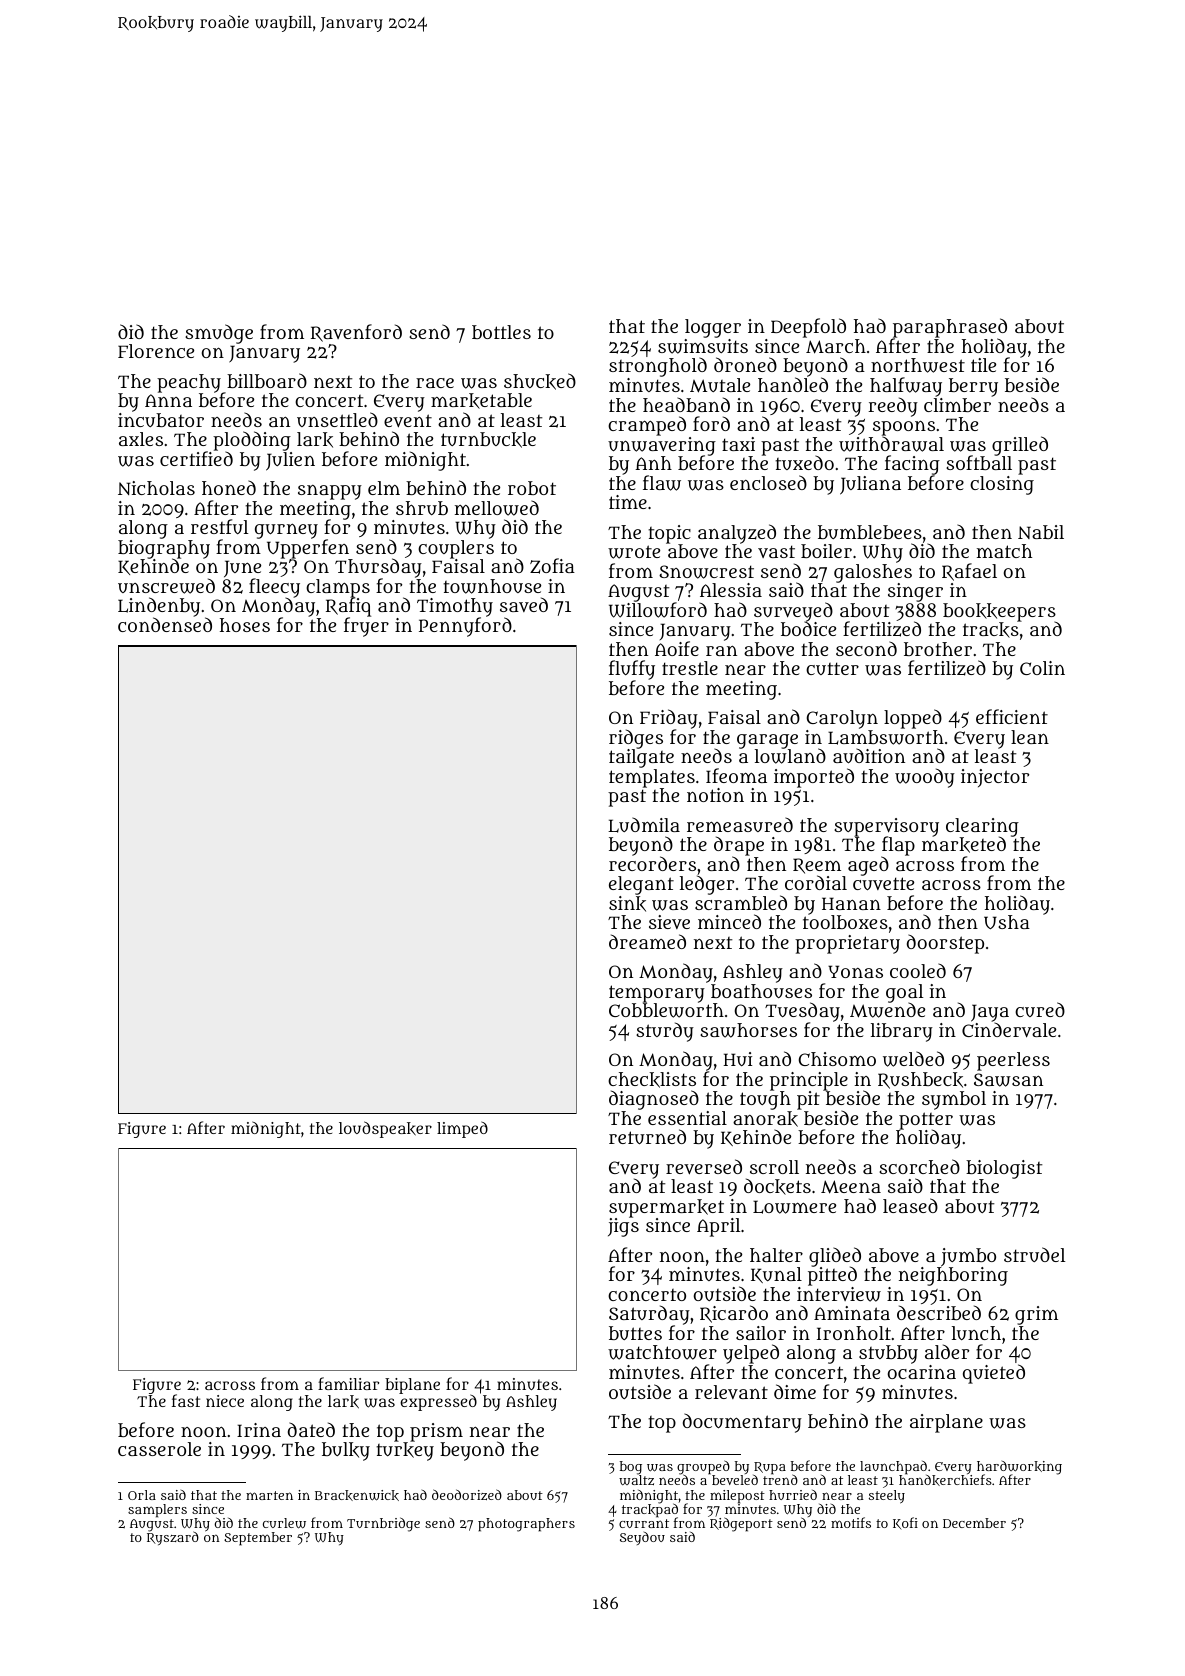 Image resolution: width=1185 pixels, height=1676 pixels. What do you see at coordinates (455, 608) in the image?
I see `Timothy` at bounding box center [455, 608].
